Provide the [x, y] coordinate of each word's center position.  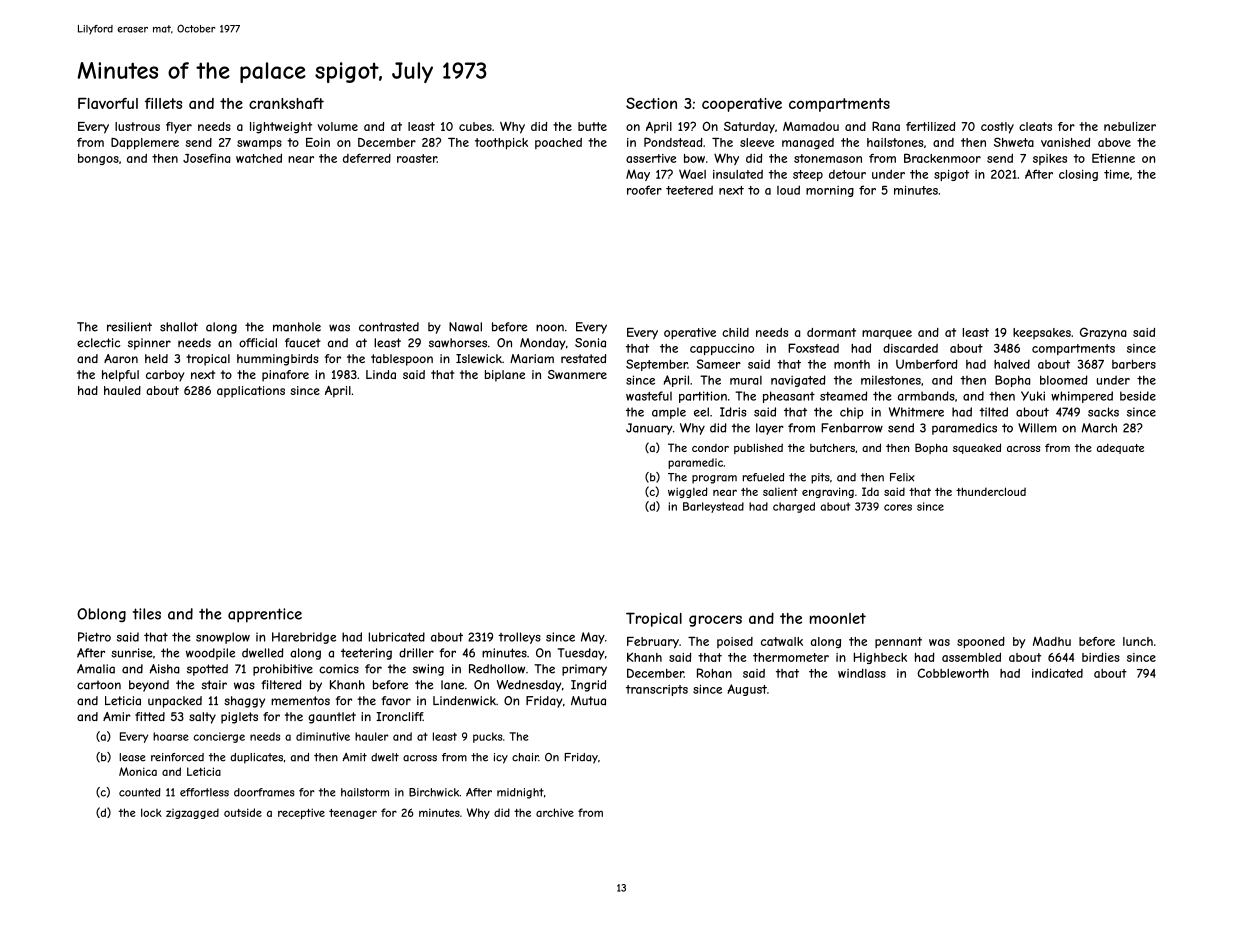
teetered [689, 190]
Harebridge [304, 638]
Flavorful [108, 103]
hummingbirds [278, 360]
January [649, 429]
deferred [367, 158]
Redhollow [497, 669]
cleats [1035, 126]
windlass [862, 673]
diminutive [323, 736]
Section [651, 103]
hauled [122, 390]
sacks [1103, 412]
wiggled [688, 492]
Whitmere [916, 412]
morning [830, 191]
